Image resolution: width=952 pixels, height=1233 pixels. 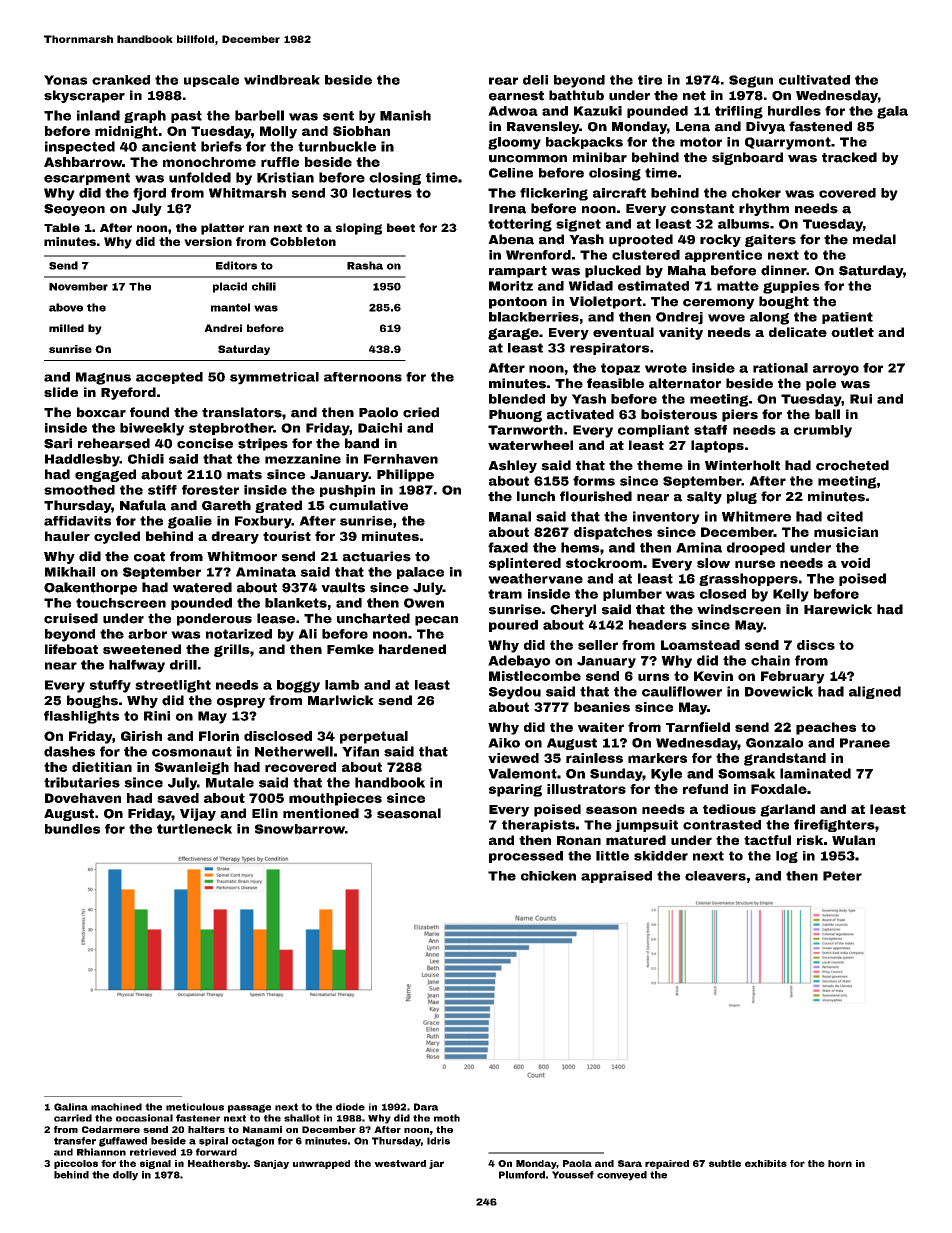 I want to click on turtleneck, so click(x=194, y=829).
